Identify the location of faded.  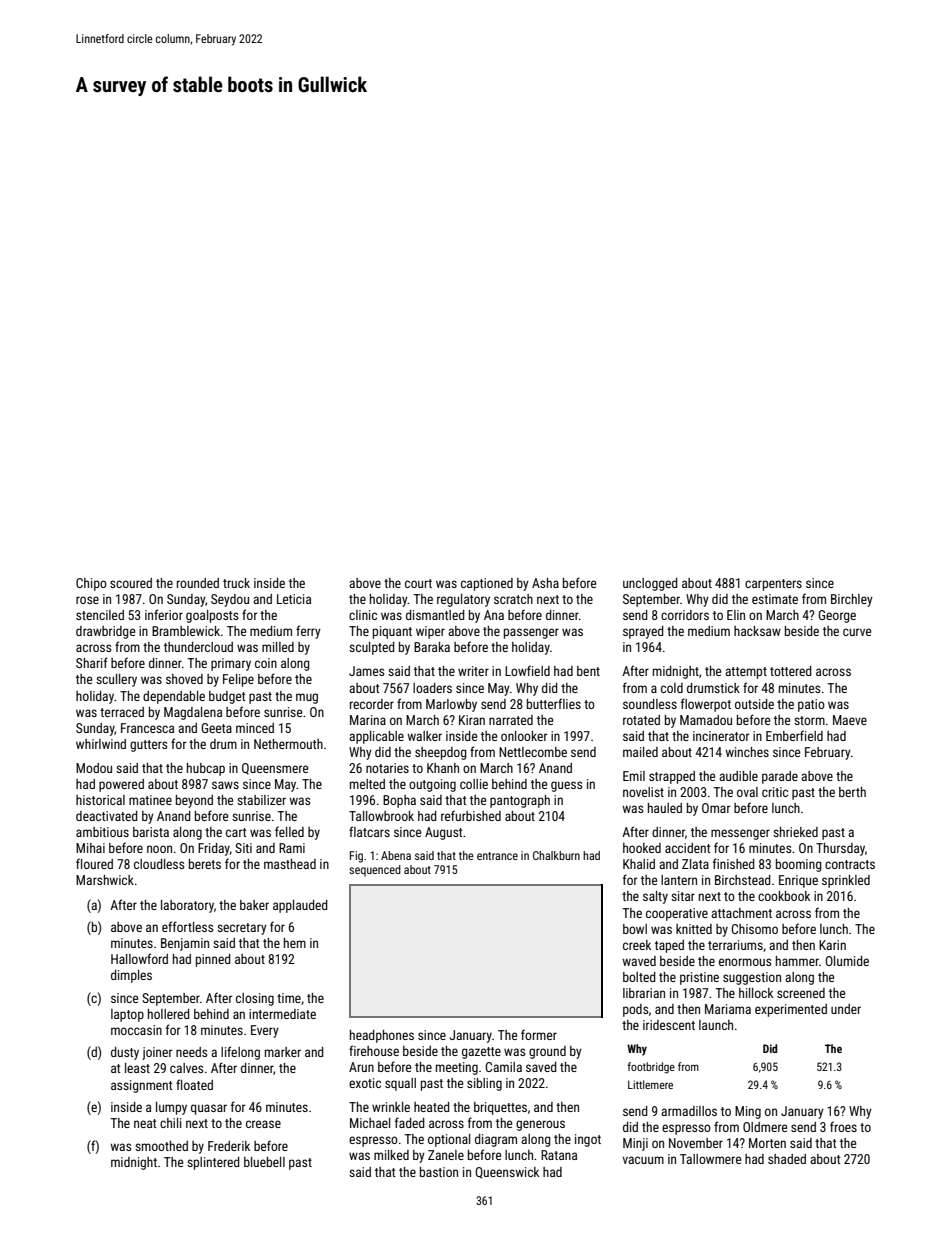
(410, 1122).
